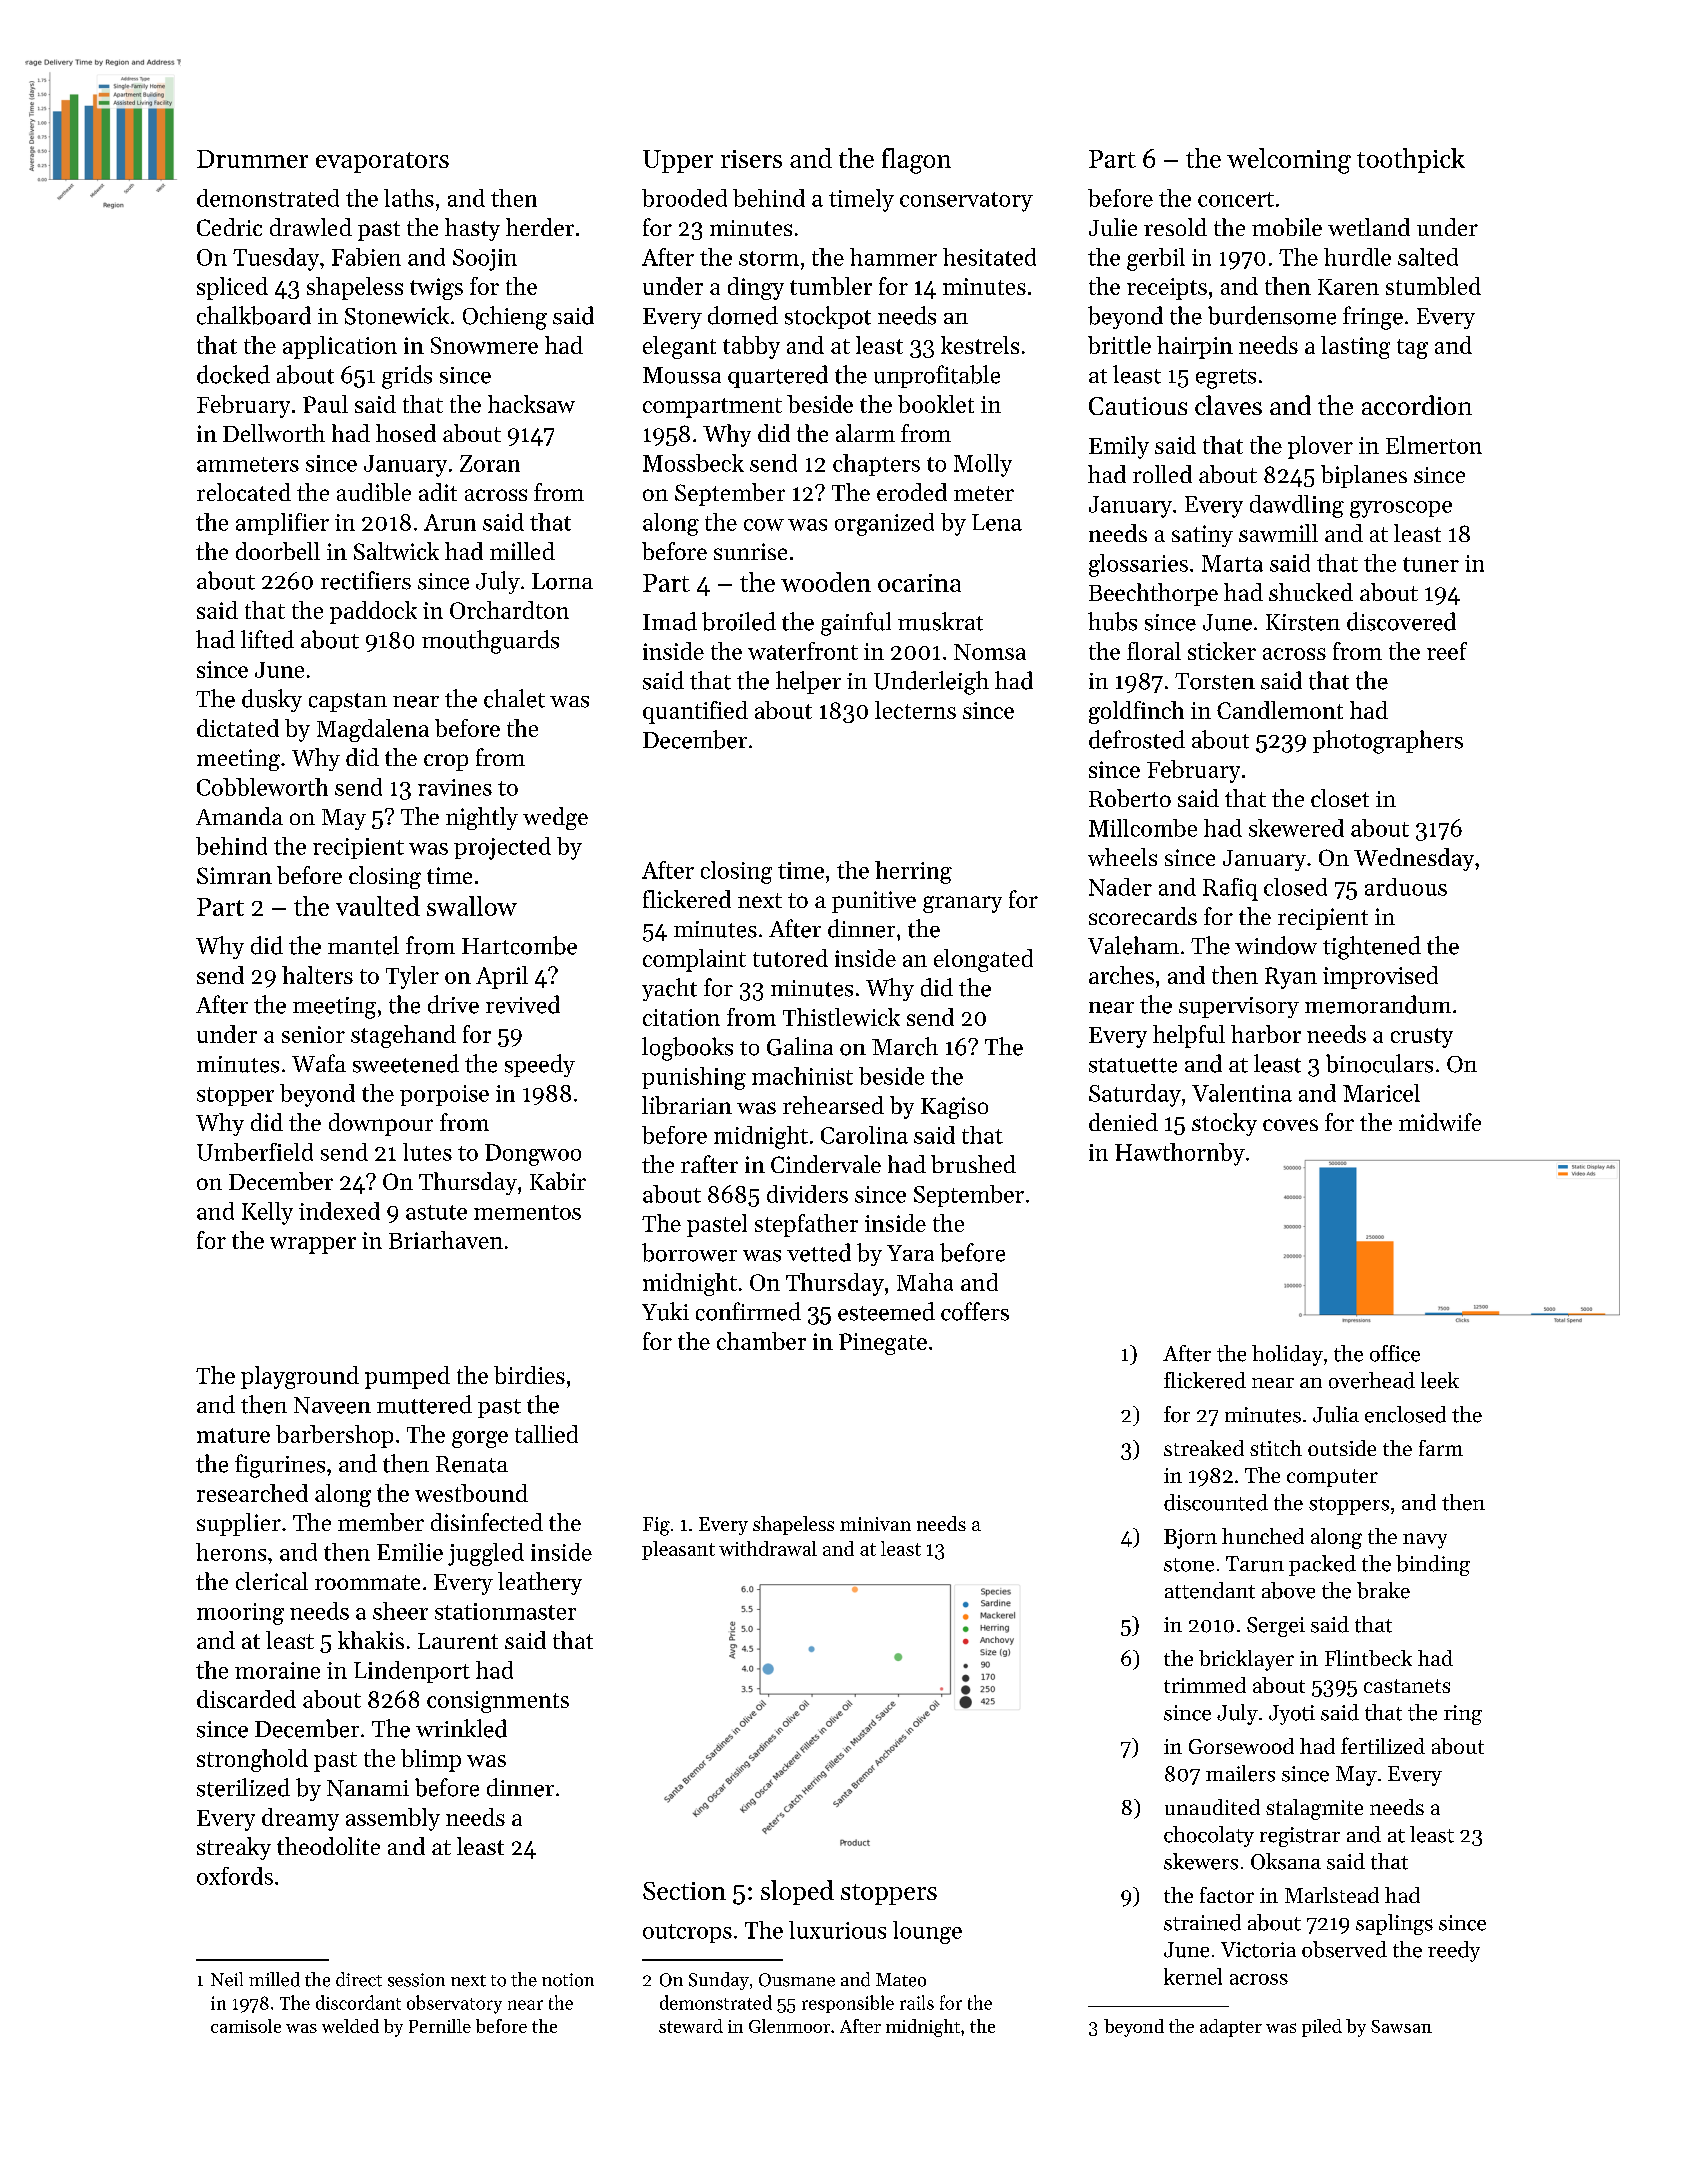  I want to click on evaporators, so click(382, 162).
